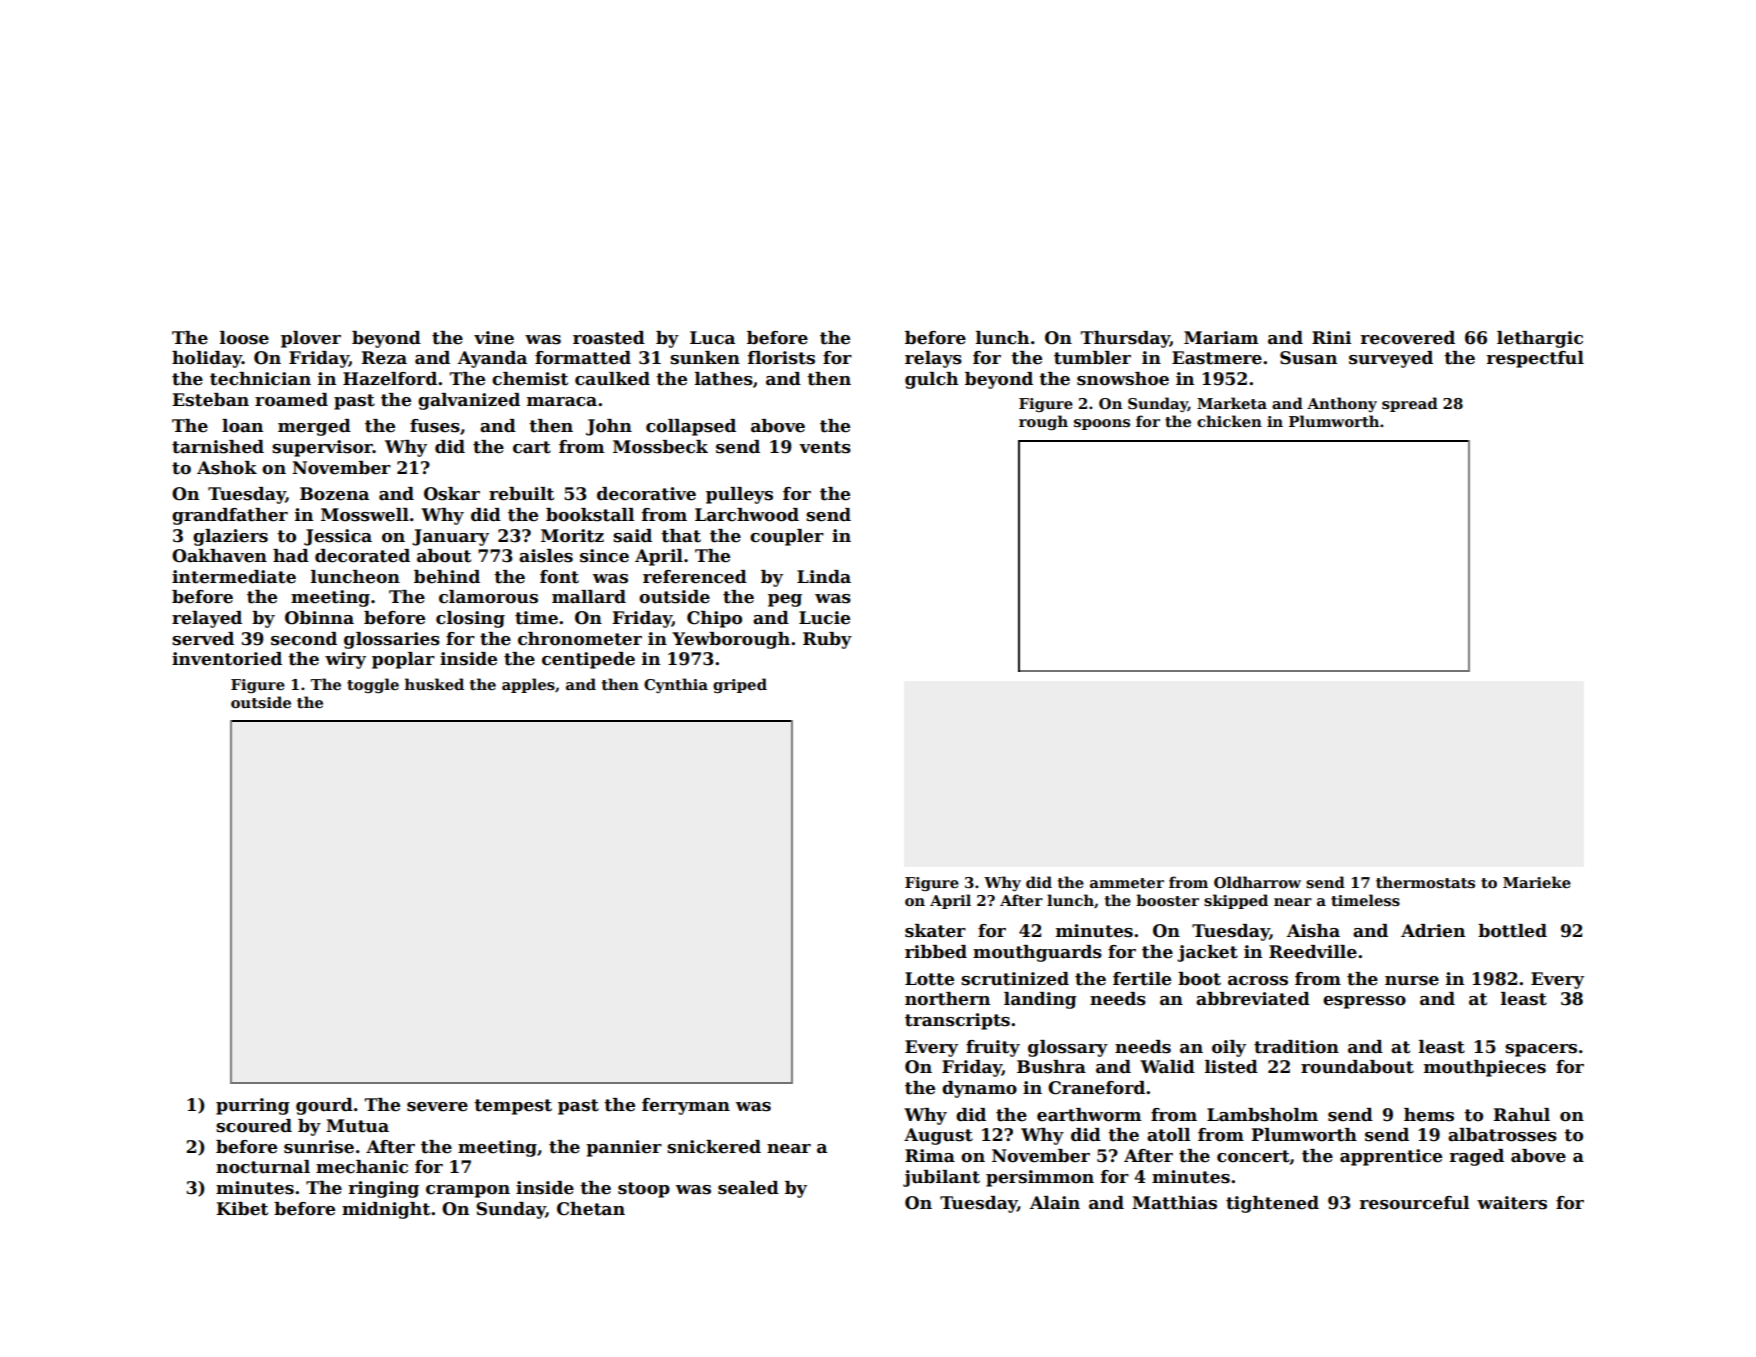 The image size is (1756, 1357). Describe the element at coordinates (227, 468) in the screenshot. I see `Ashok` at that location.
